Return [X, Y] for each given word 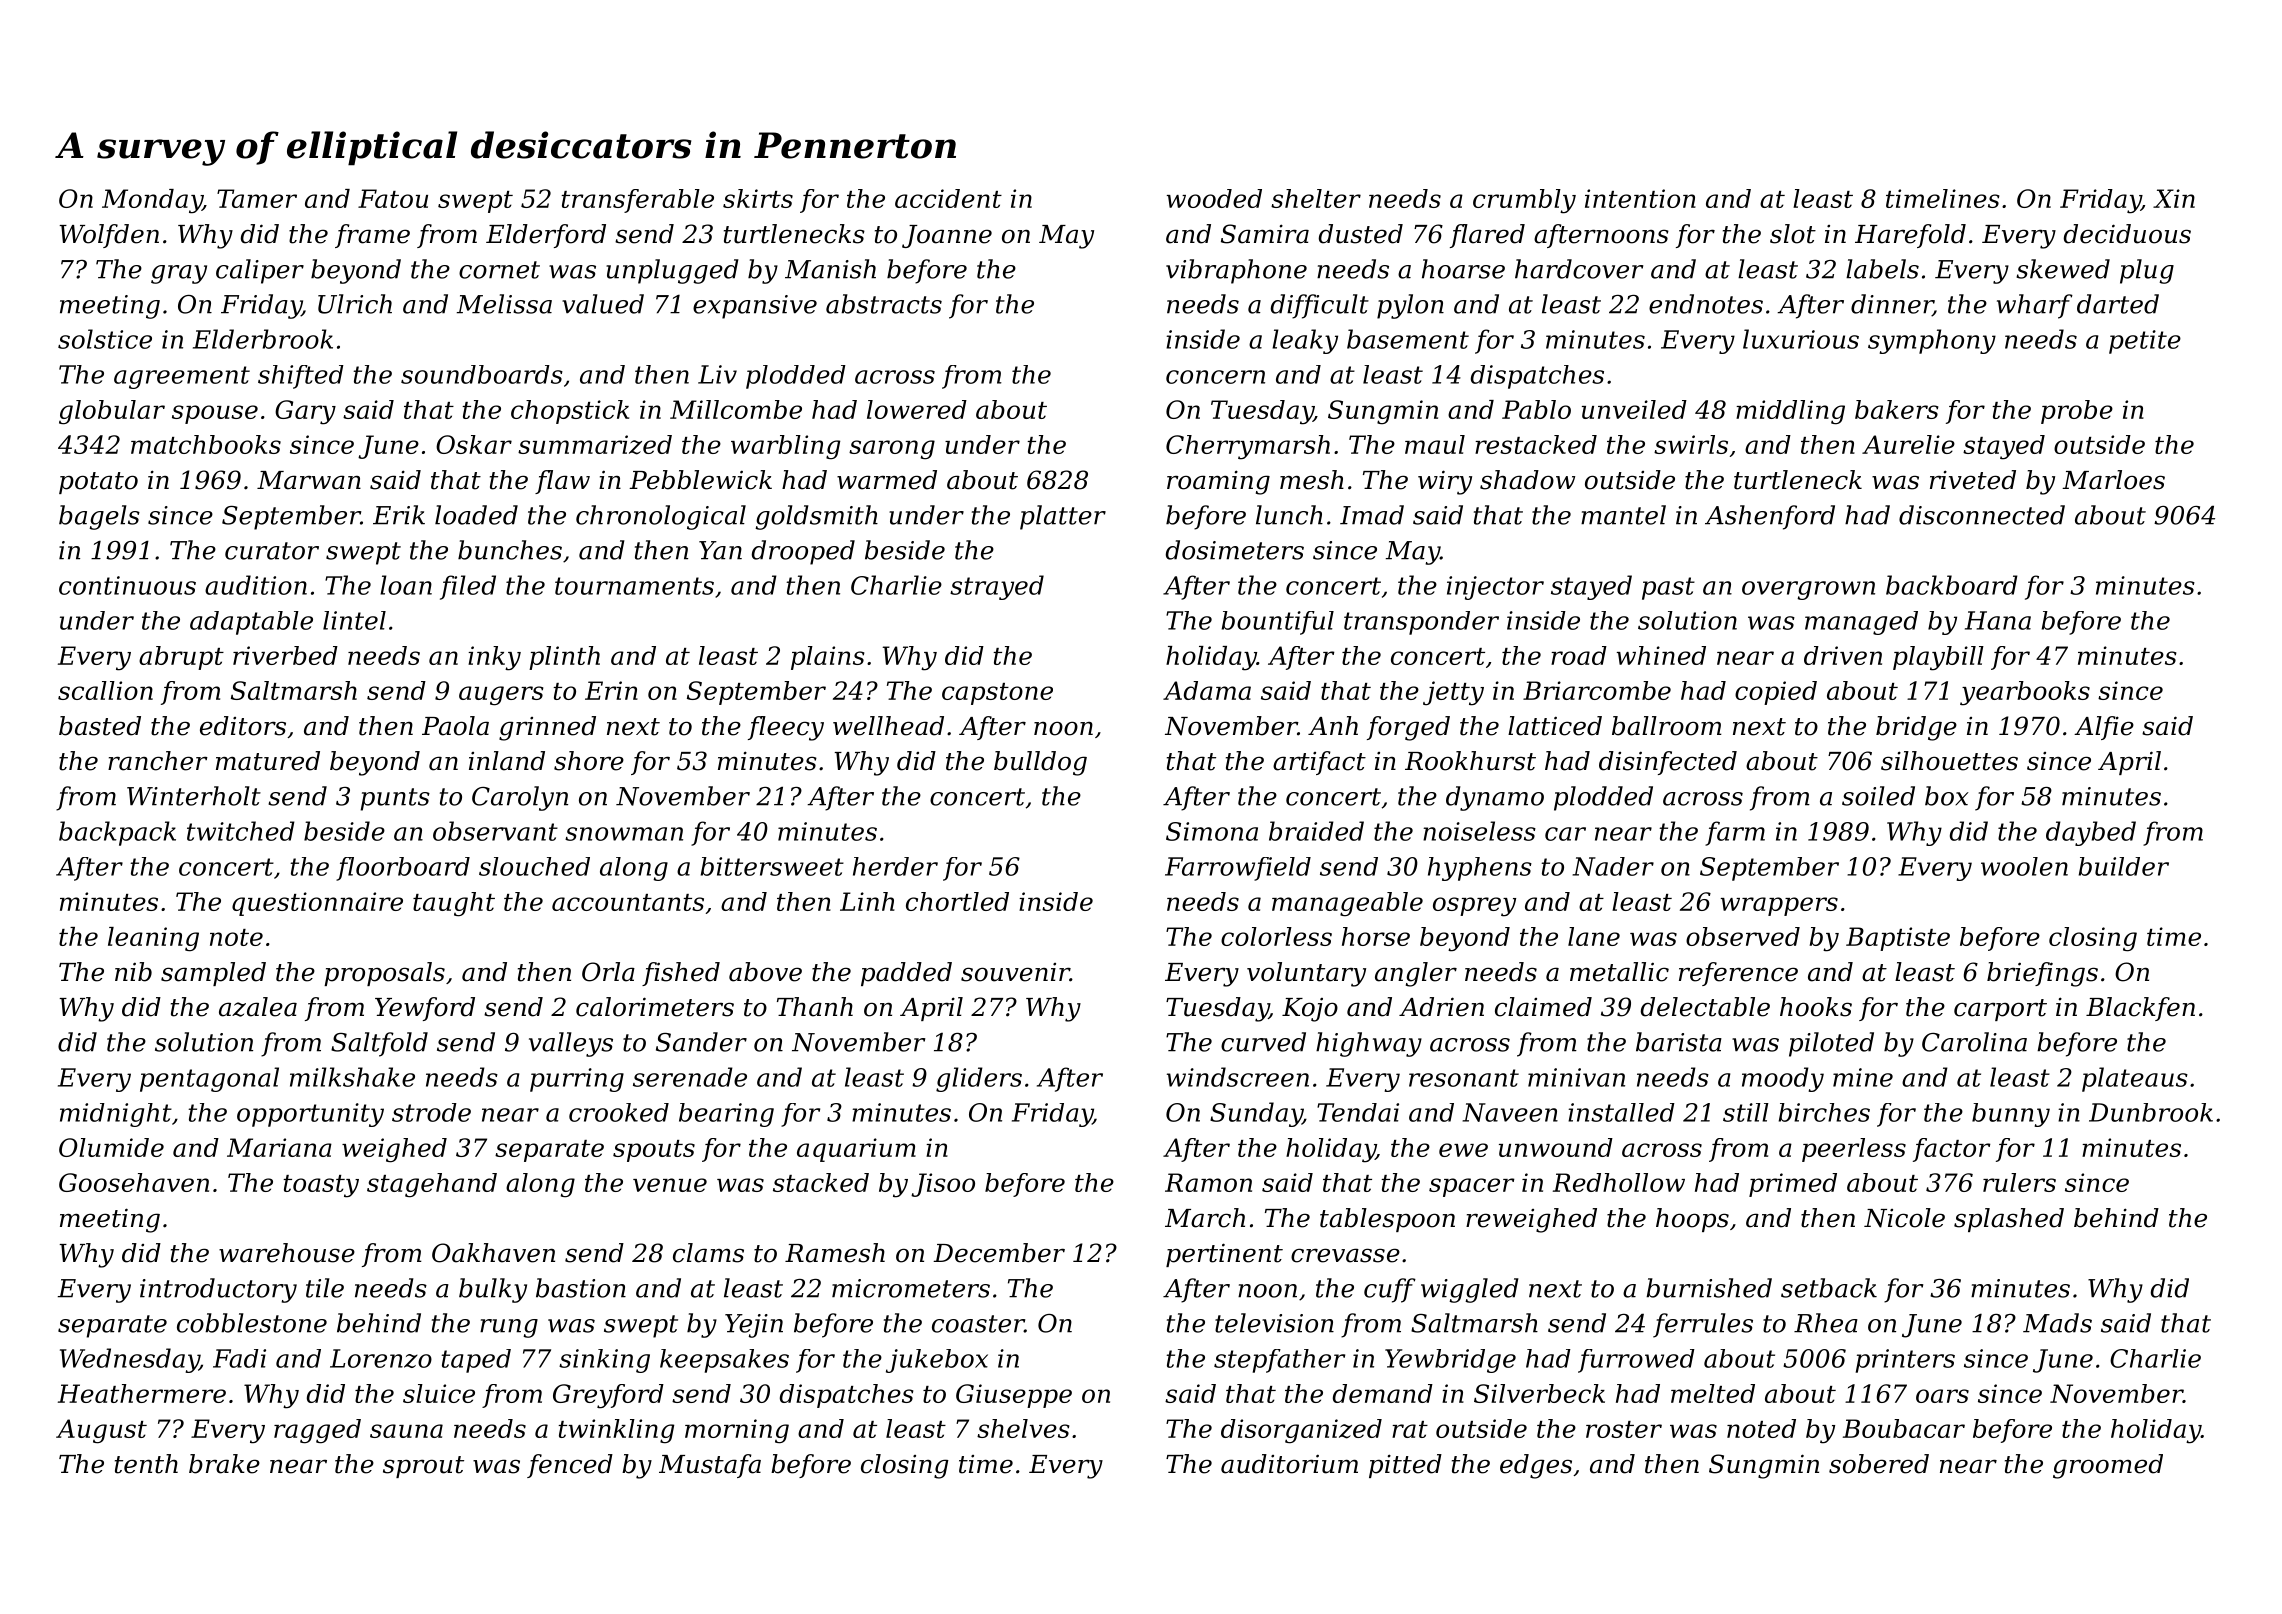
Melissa [504, 304]
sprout [423, 1467]
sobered [1879, 1464]
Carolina [1974, 1042]
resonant [1464, 1078]
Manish [830, 269]
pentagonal [209, 1079]
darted [2118, 304]
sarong [892, 450]
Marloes [2113, 480]
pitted [1405, 1466]
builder [2124, 866]
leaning [153, 939]
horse [1376, 936]
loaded [476, 515]
